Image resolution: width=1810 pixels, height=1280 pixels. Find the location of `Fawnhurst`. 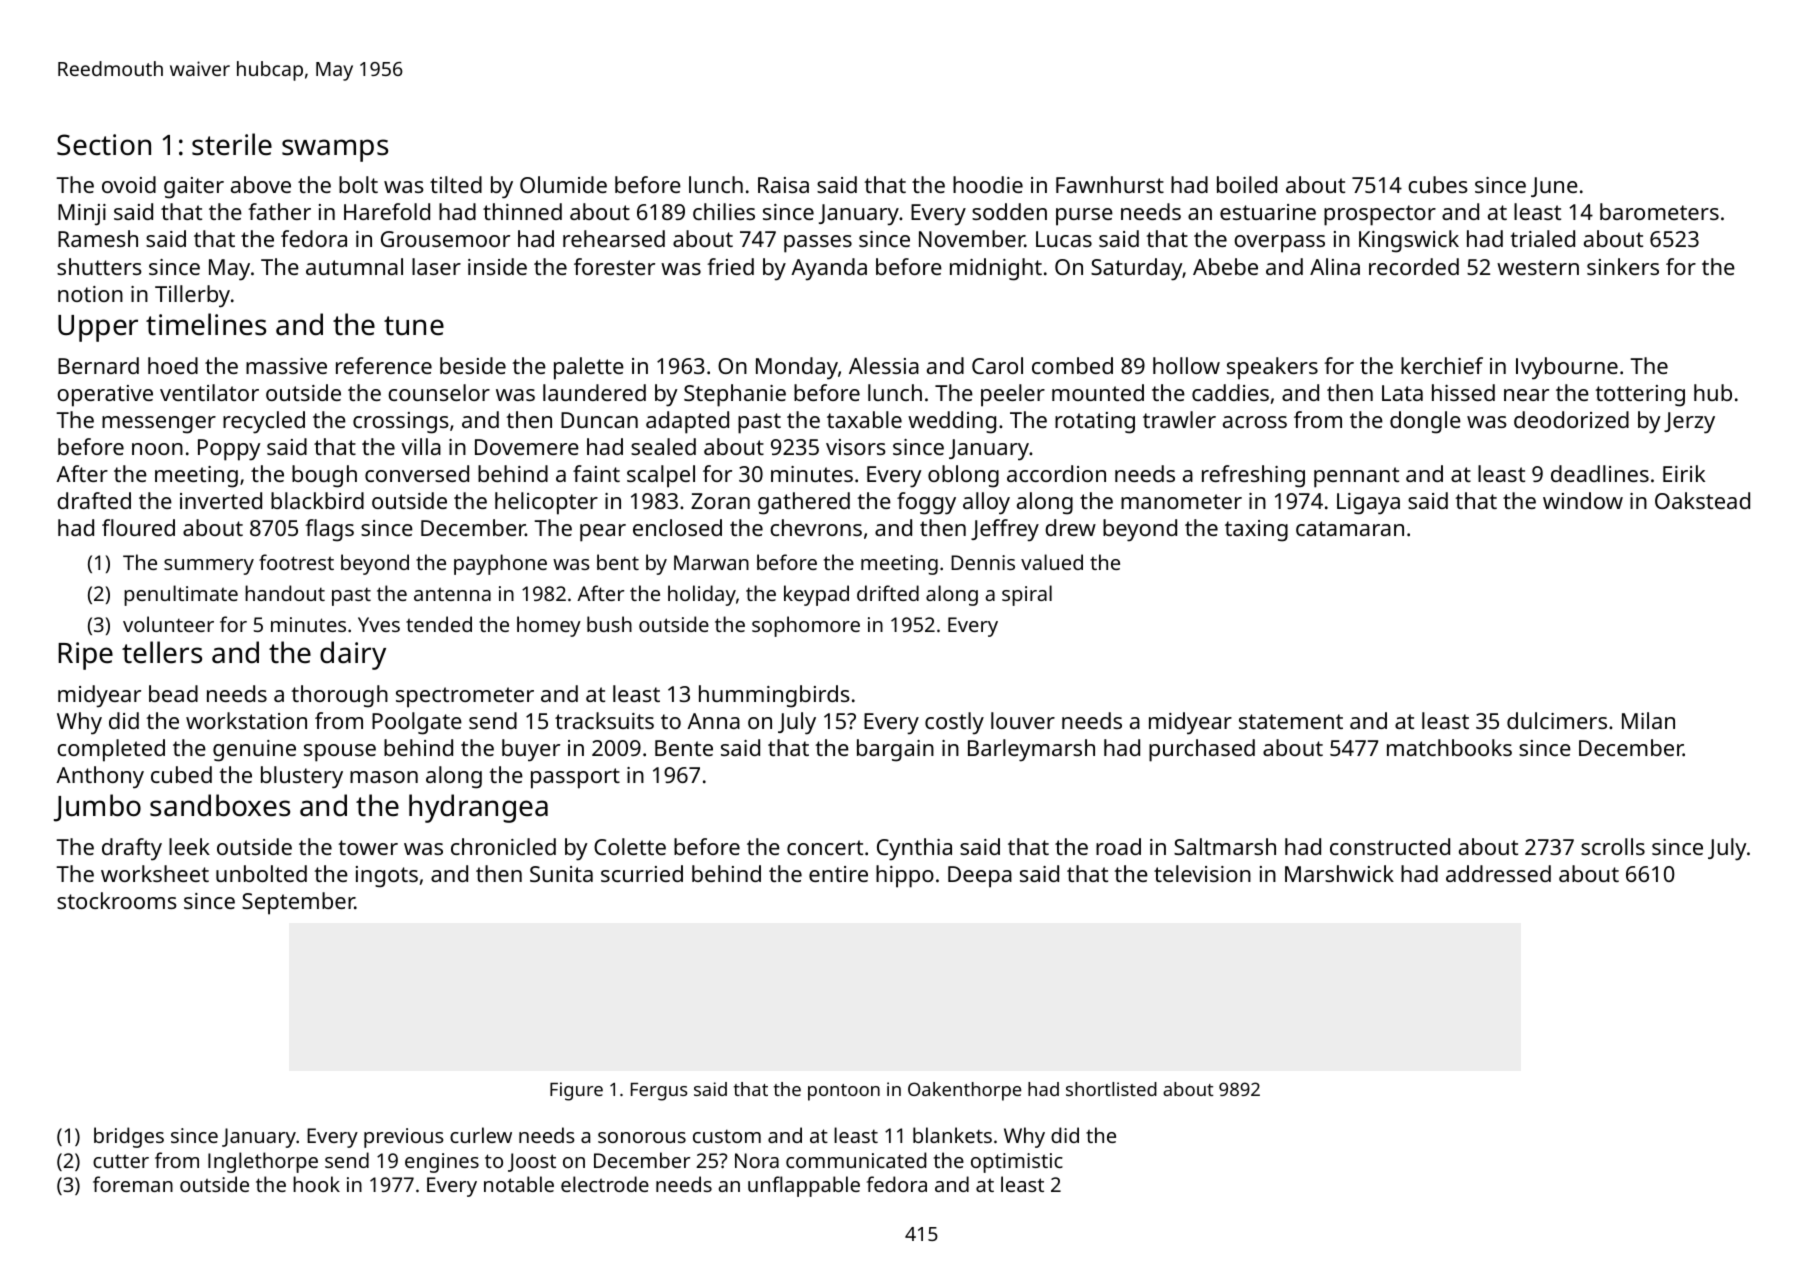

Fawnhurst is located at coordinates (1110, 184).
